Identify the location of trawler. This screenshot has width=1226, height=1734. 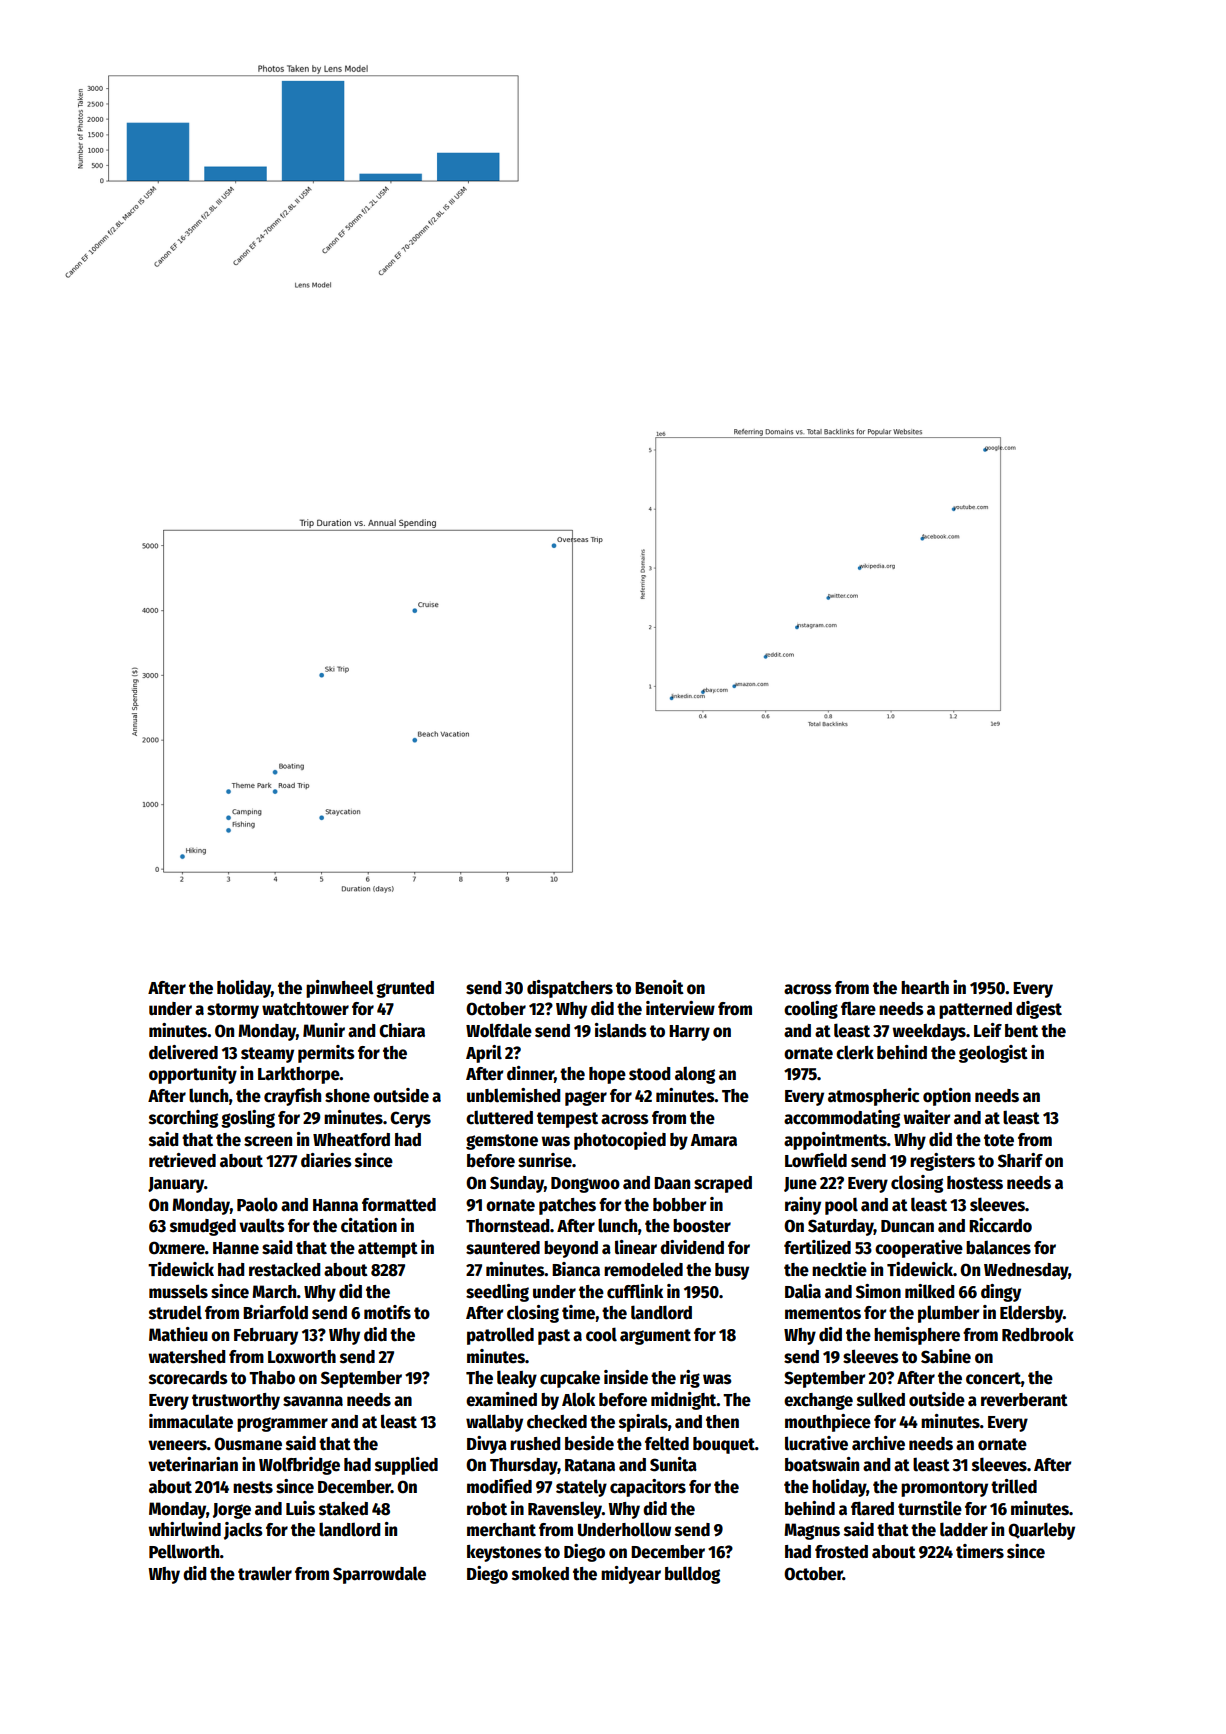
(265, 1573).
